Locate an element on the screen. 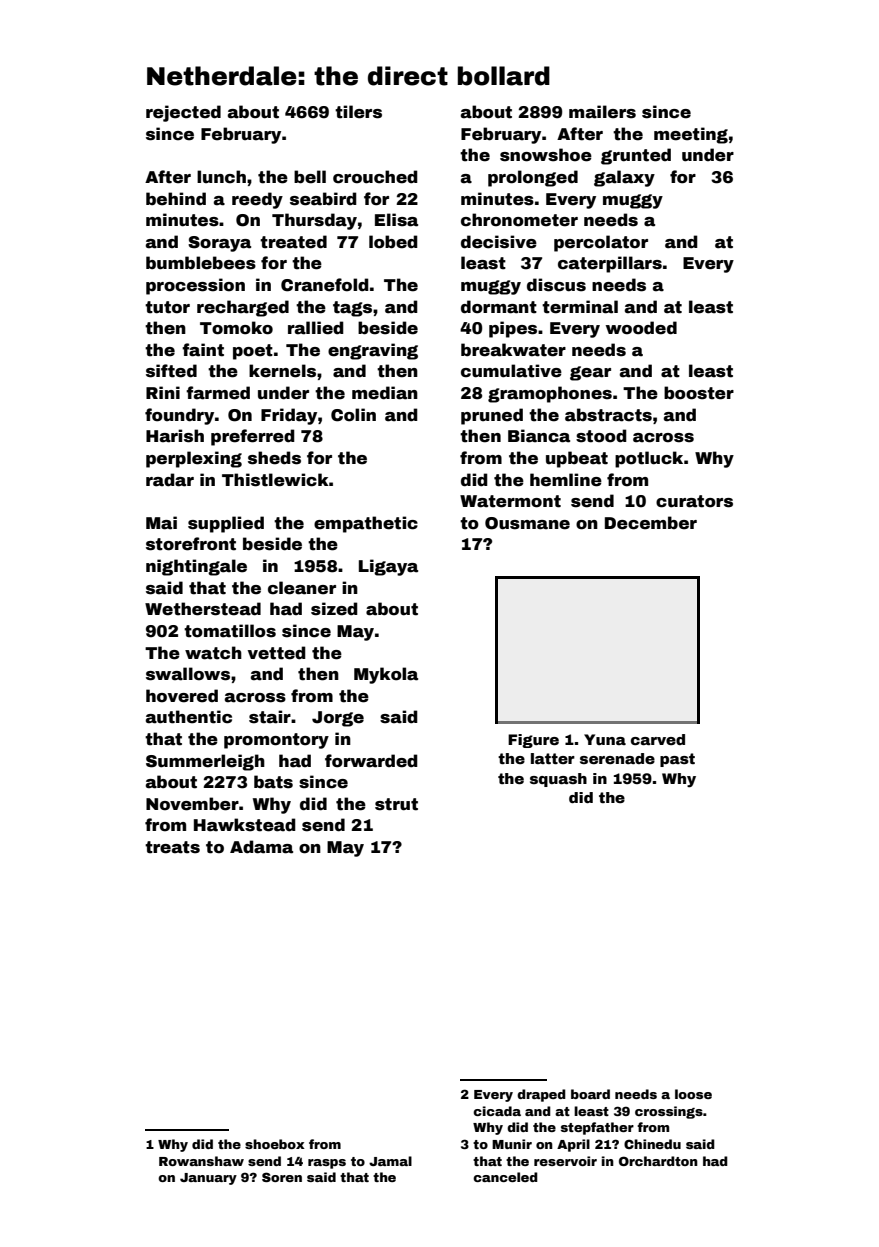  hovered is located at coordinates (182, 696).
